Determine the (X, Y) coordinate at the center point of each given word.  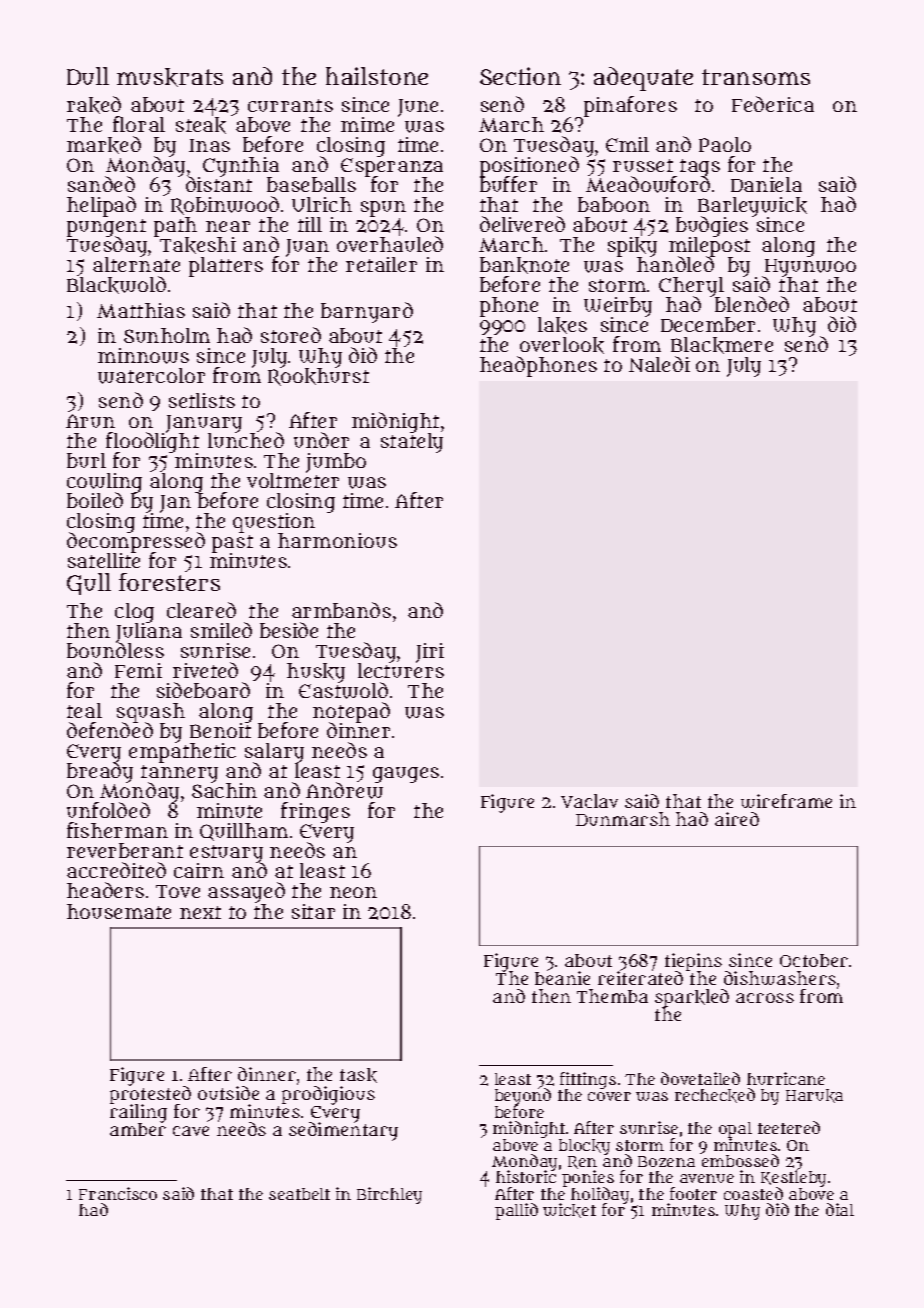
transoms (756, 77)
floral (139, 124)
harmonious (337, 540)
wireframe (786, 801)
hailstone (377, 76)
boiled (95, 500)
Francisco (118, 1193)
